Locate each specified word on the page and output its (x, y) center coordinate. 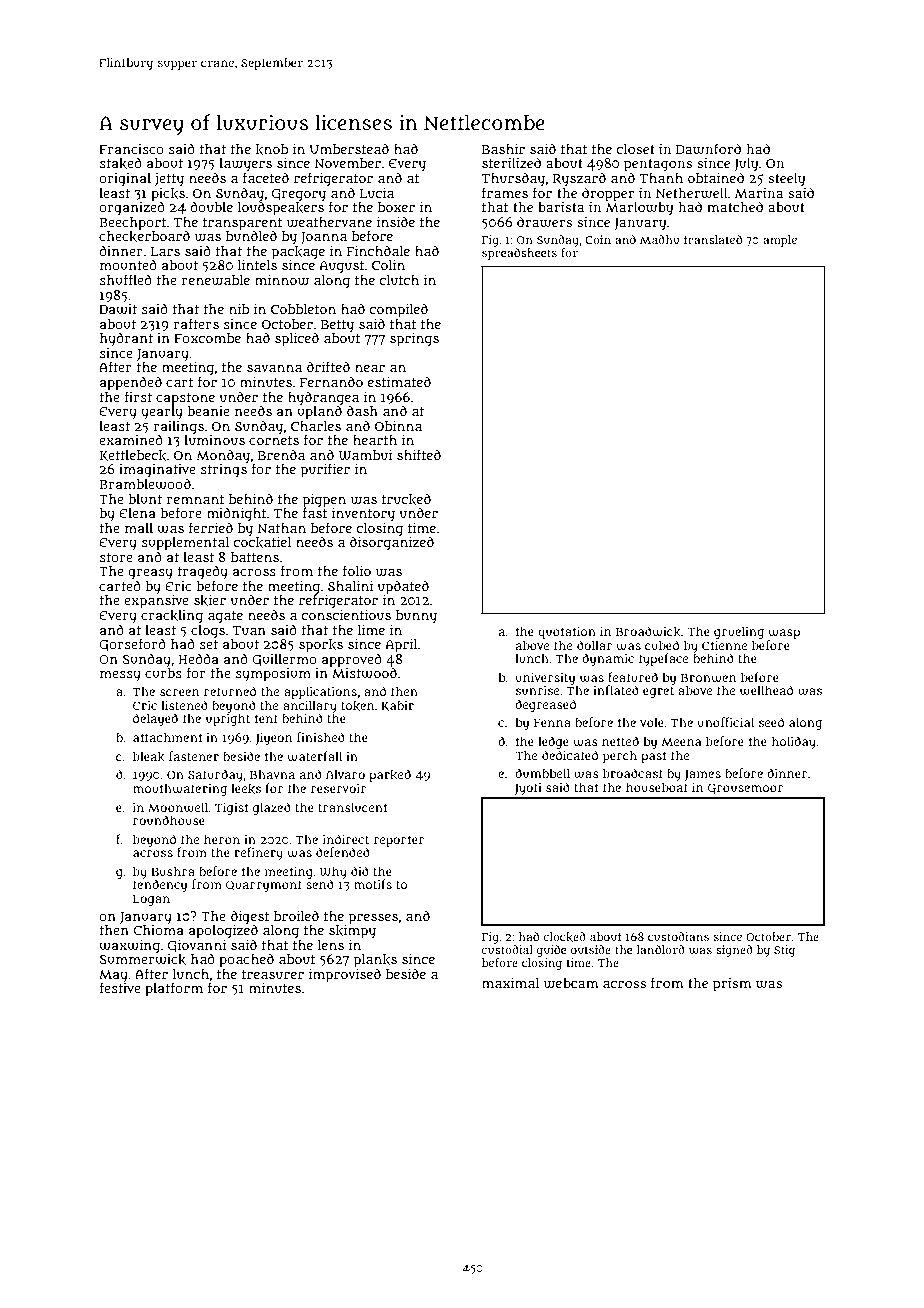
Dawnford (708, 149)
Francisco (131, 149)
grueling (739, 632)
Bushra (173, 871)
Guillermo (284, 660)
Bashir (503, 149)
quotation (567, 633)
